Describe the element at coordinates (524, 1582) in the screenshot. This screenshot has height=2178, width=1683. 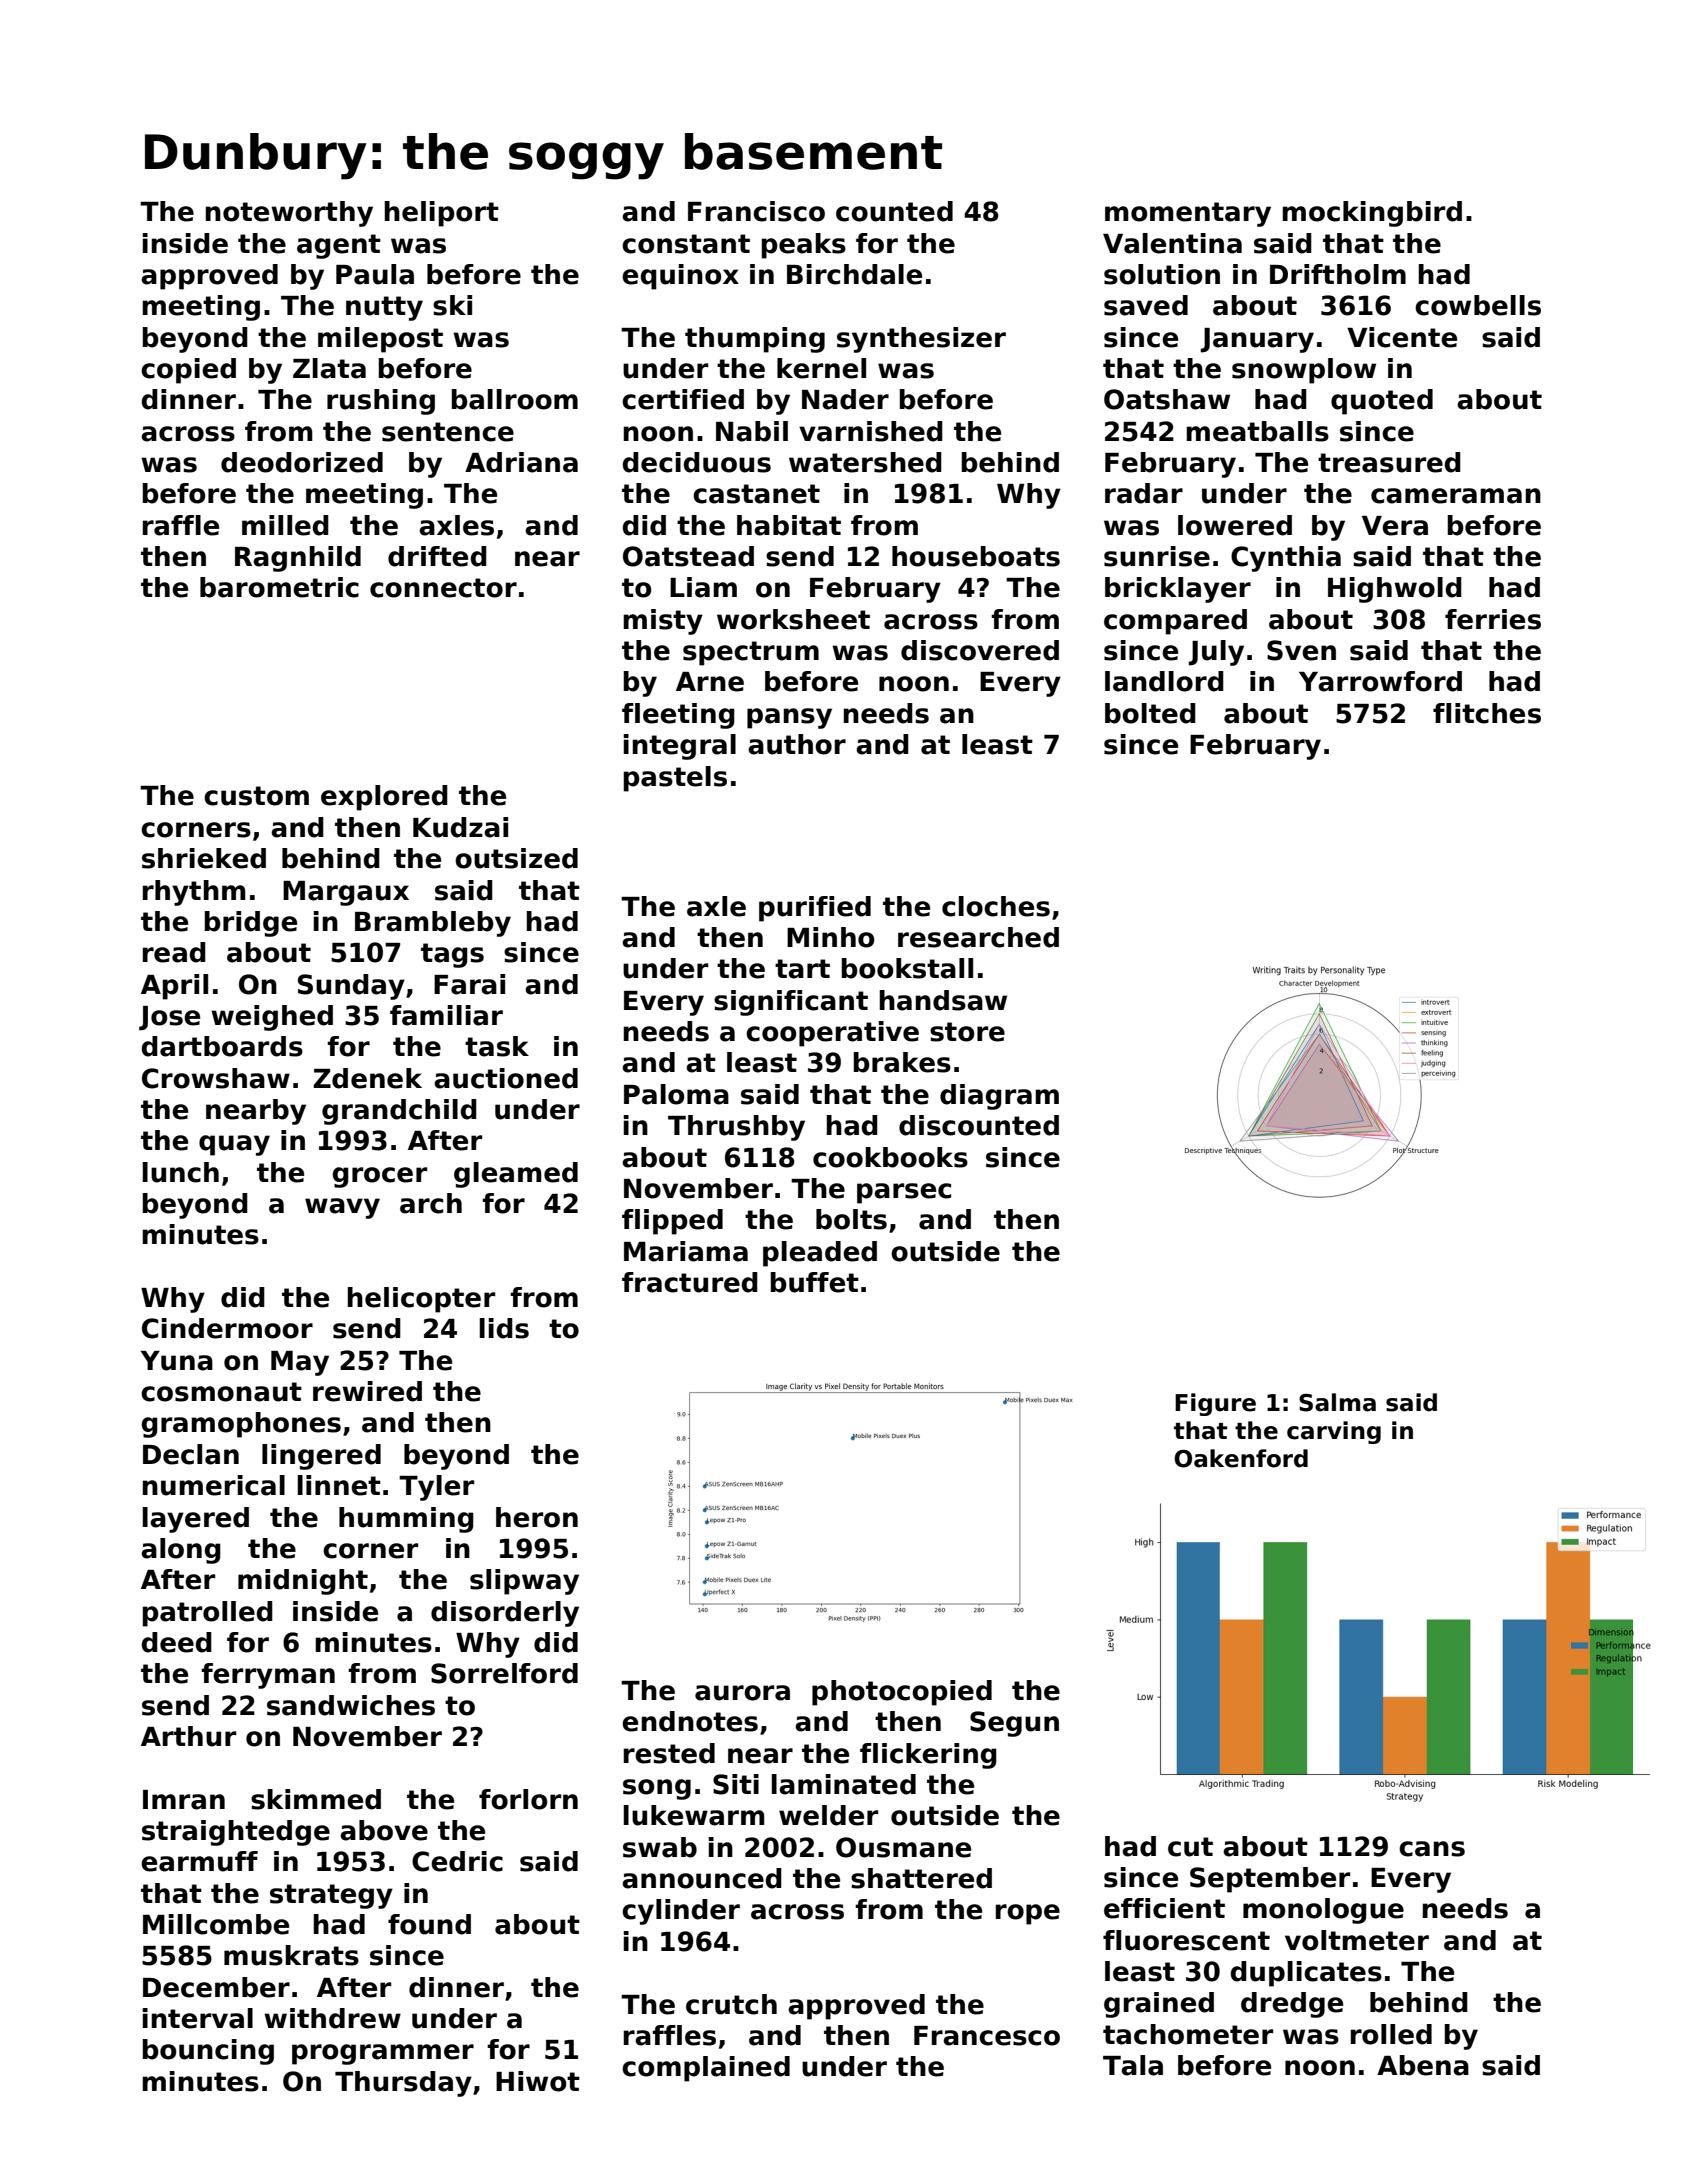
I see `slipway` at that location.
